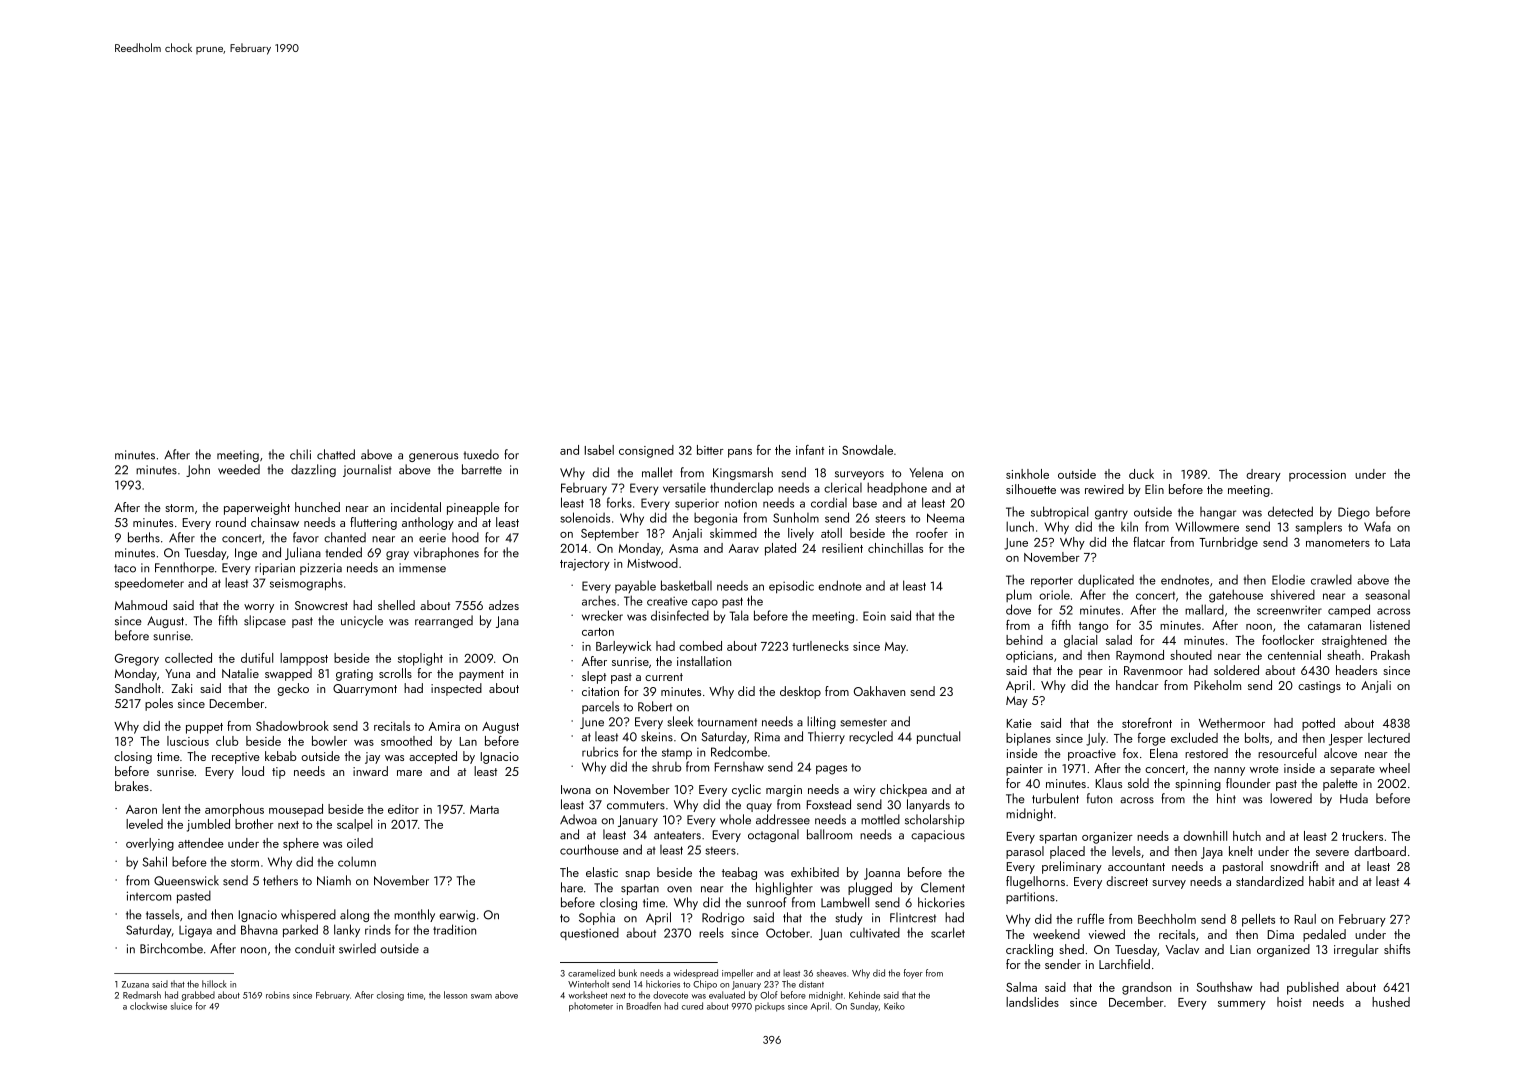 Image resolution: width=1525 pixels, height=1078 pixels. Describe the element at coordinates (198, 470) in the screenshot. I see `John` at that location.
